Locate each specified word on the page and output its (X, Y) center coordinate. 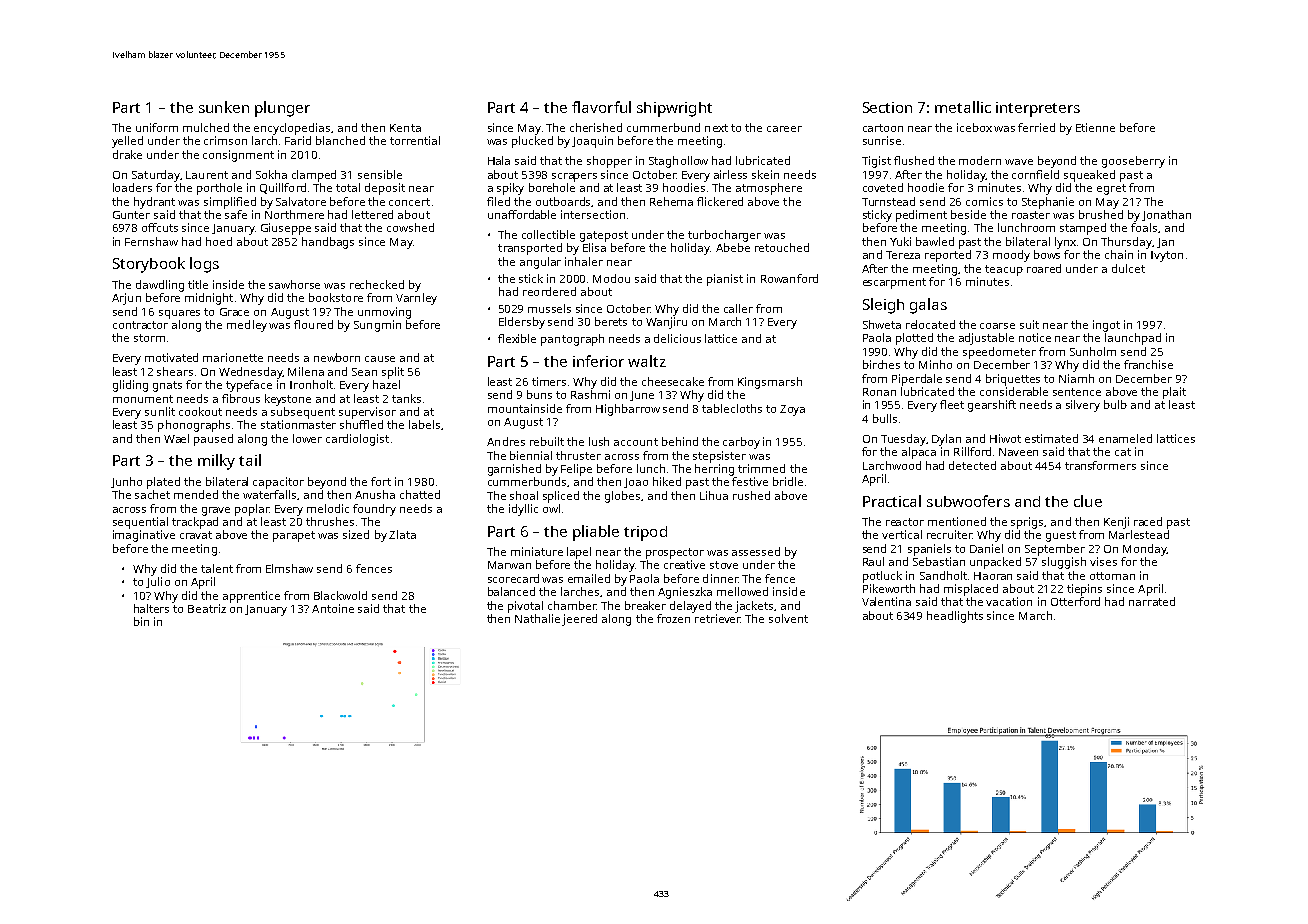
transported (530, 249)
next (716, 128)
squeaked (1089, 176)
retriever (718, 618)
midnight (209, 299)
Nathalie (537, 618)
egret (1111, 189)
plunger (282, 109)
